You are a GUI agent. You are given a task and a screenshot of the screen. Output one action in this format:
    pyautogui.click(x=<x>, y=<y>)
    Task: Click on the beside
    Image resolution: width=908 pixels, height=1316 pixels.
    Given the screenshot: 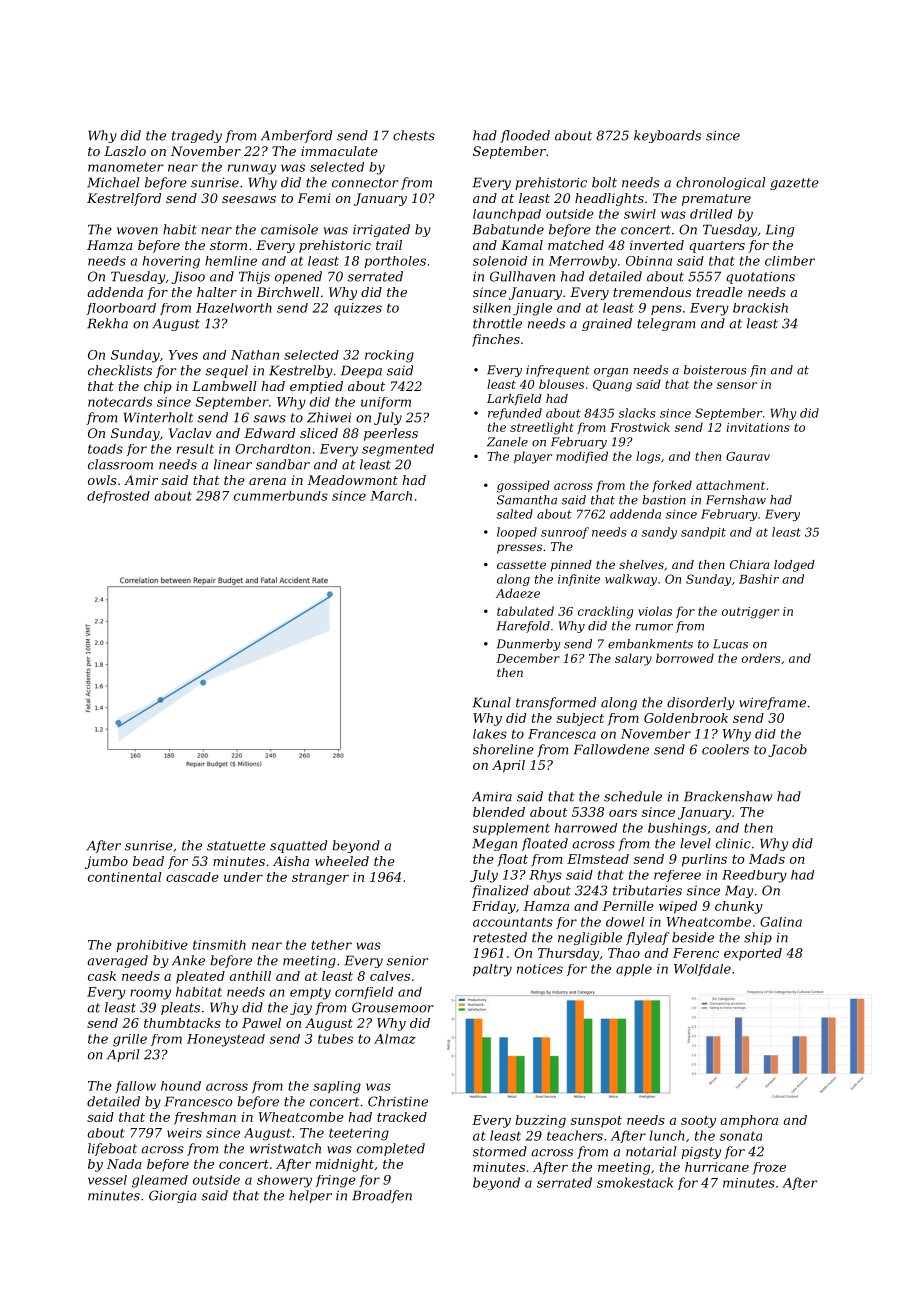 What is the action you would take?
    pyautogui.click(x=693, y=937)
